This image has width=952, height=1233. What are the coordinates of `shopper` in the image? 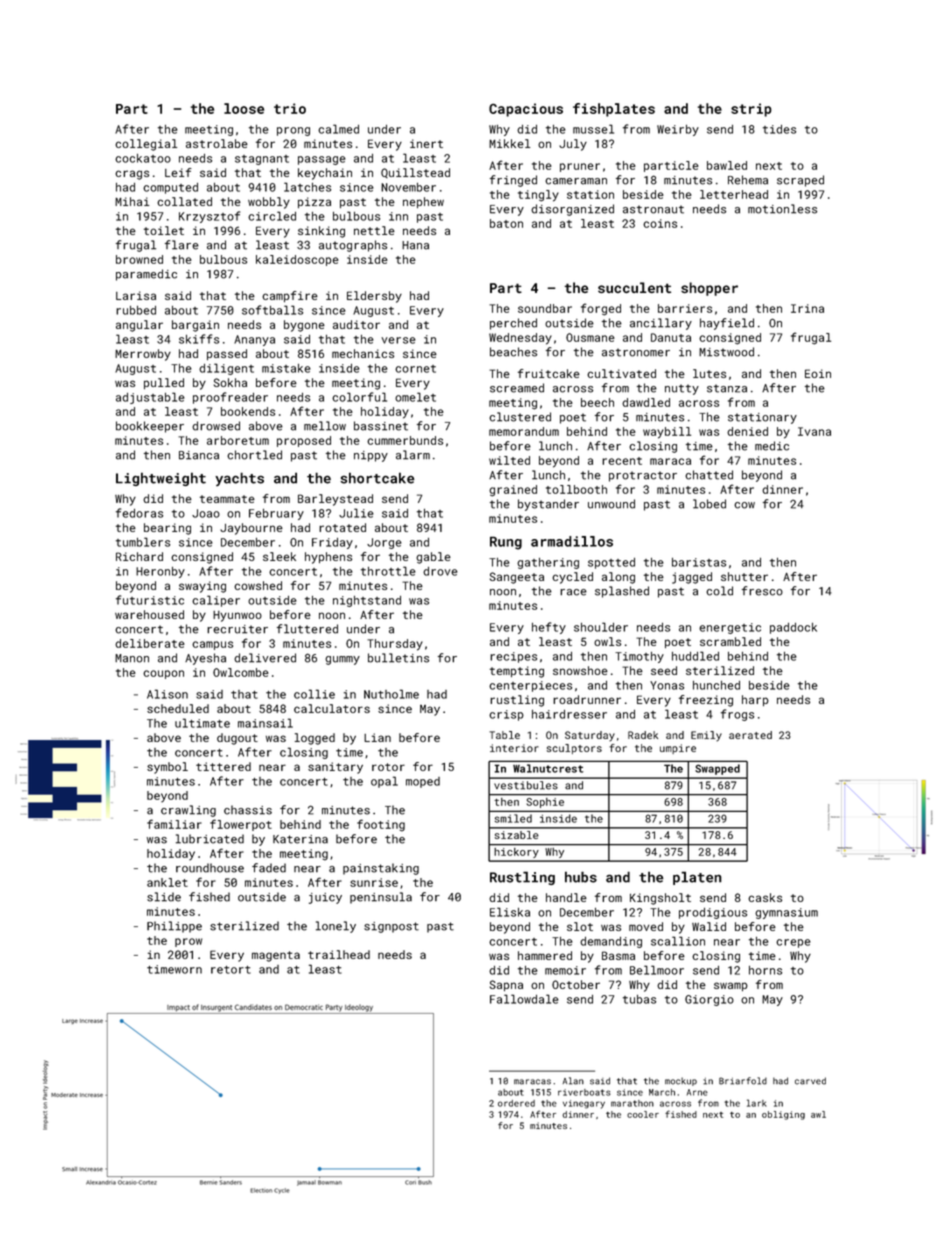 It's located at (709, 289).
